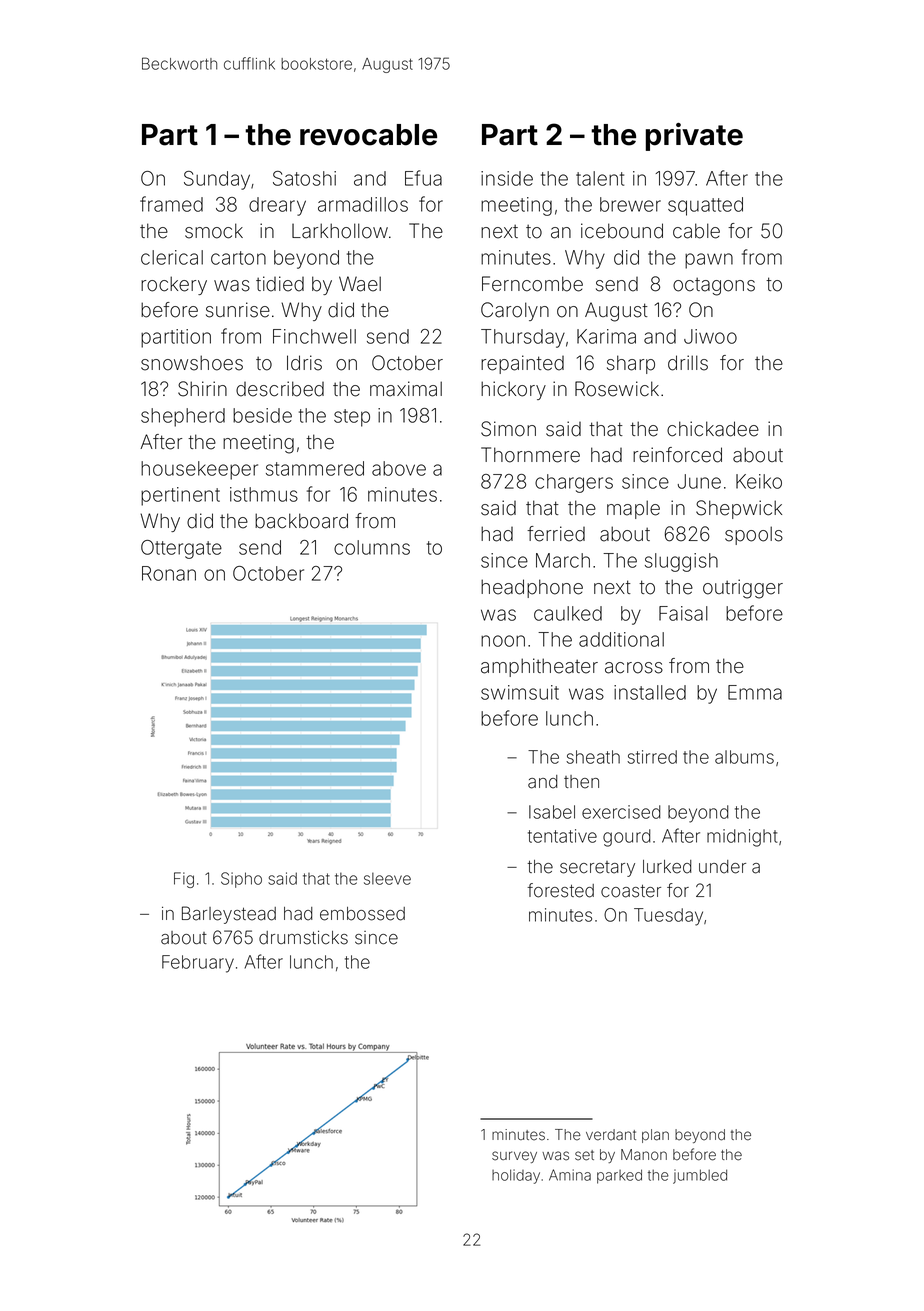 Image resolution: width=924 pixels, height=1311 pixels. Describe the element at coordinates (171, 204) in the screenshot. I see `framed` at that location.
